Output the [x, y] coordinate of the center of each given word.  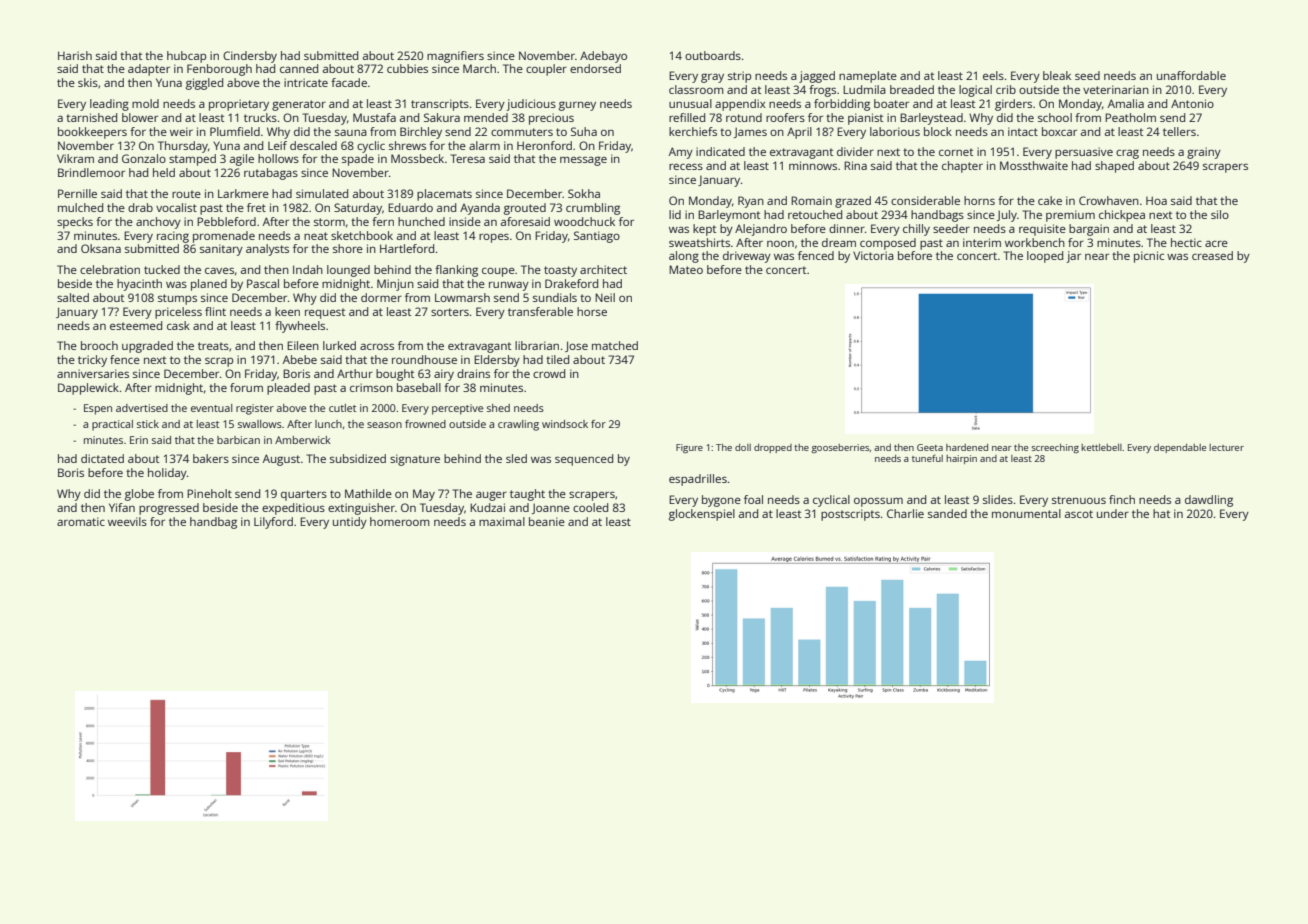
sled [516, 458]
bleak [1057, 75]
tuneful [927, 458]
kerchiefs [693, 131]
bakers [211, 458]
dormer [381, 297]
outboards [713, 55]
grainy [1204, 153]
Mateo [686, 269]
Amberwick [303, 440]
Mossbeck [417, 158]
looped [1045, 257]
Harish [75, 55]
